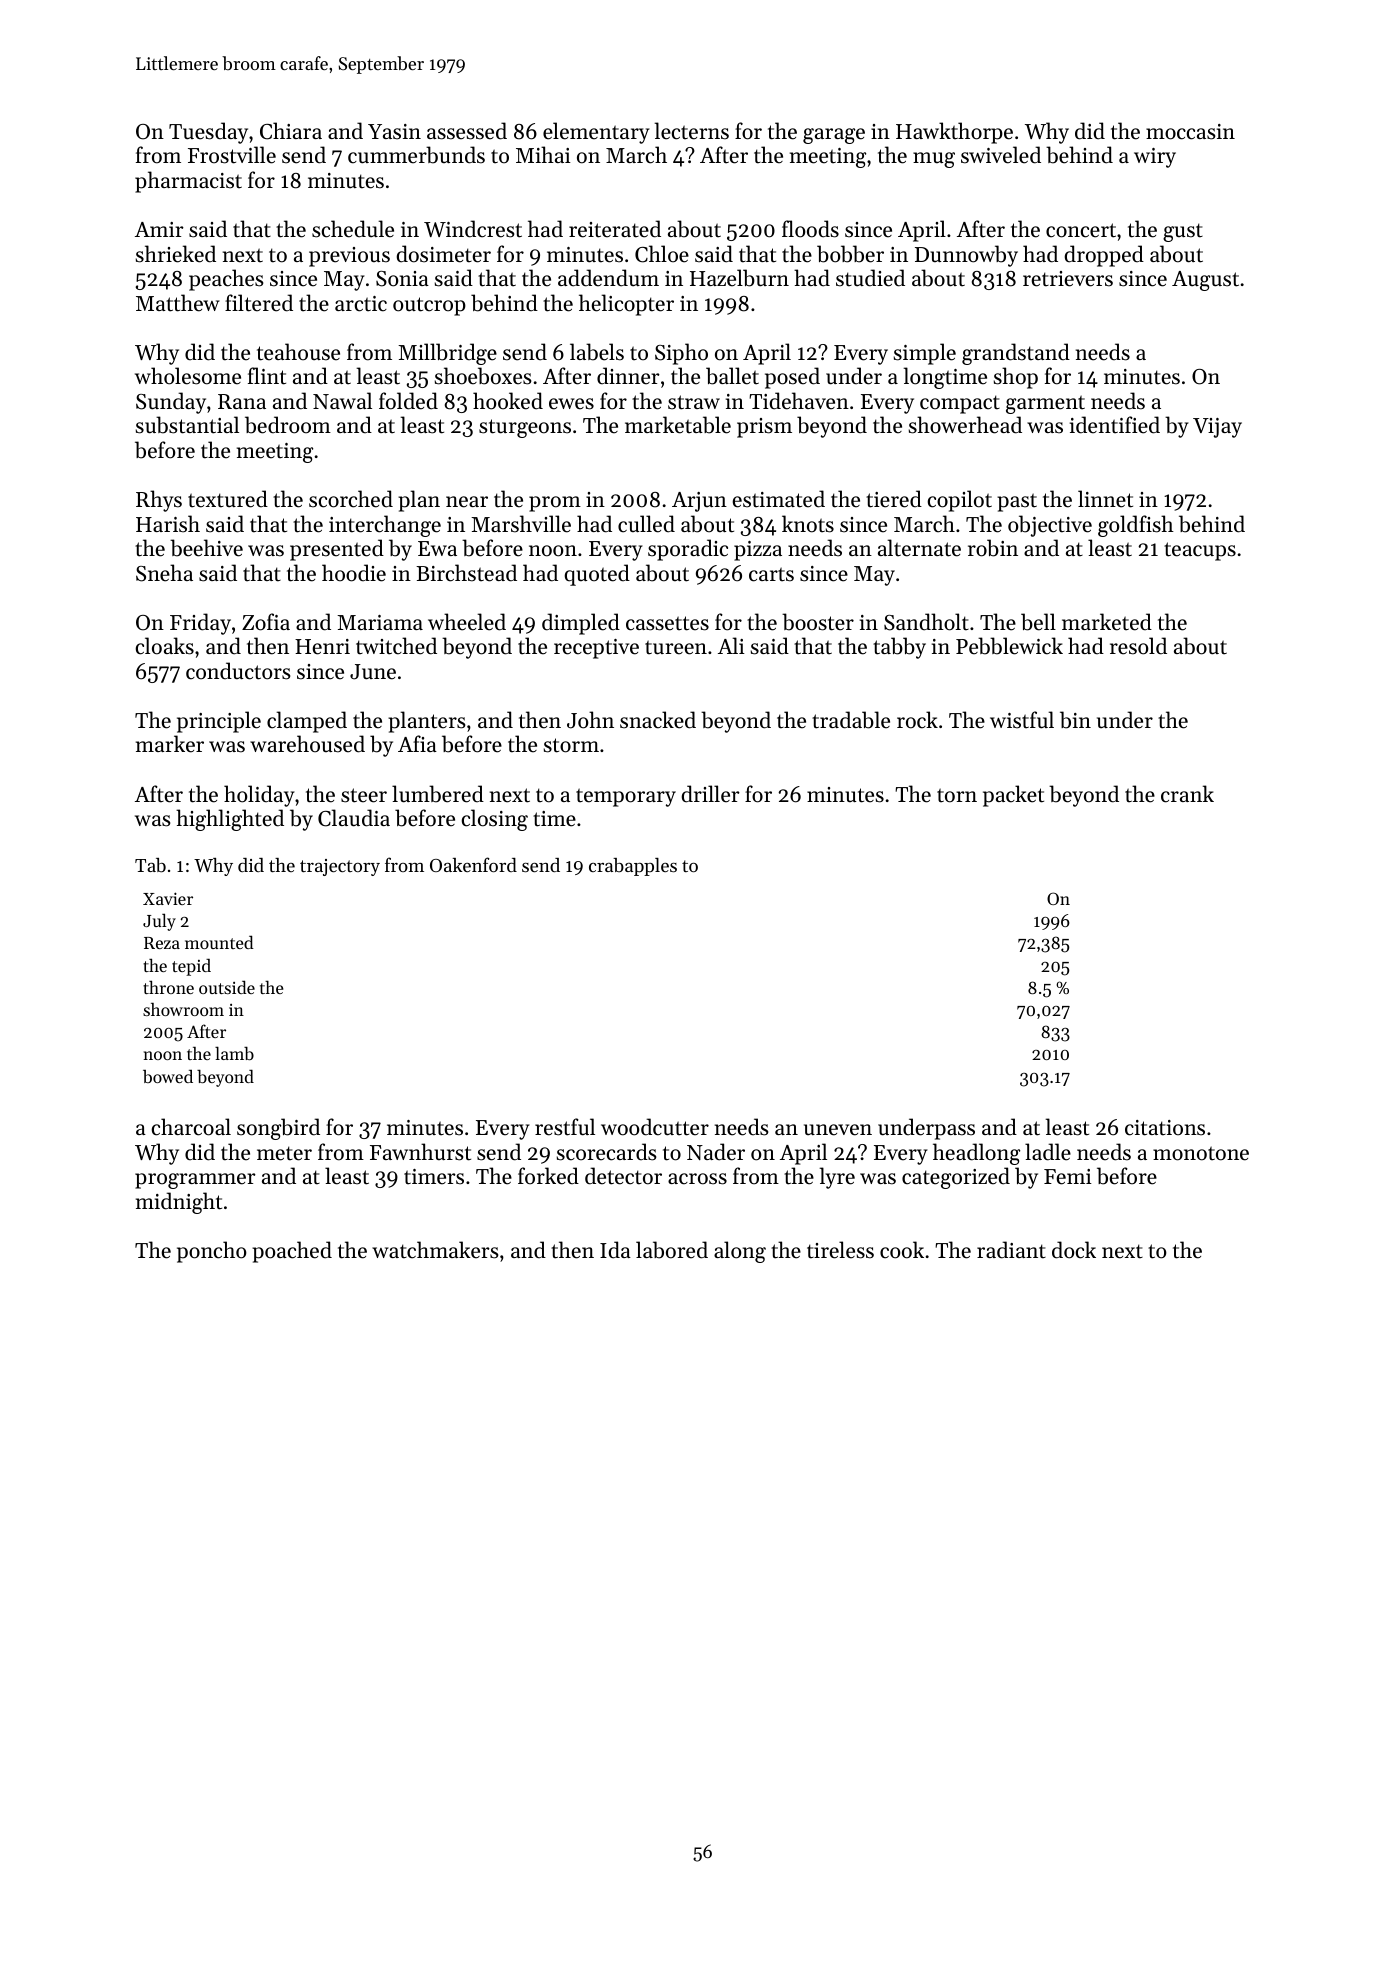  What do you see at coordinates (1155, 158) in the document?
I see `wiry` at bounding box center [1155, 158].
